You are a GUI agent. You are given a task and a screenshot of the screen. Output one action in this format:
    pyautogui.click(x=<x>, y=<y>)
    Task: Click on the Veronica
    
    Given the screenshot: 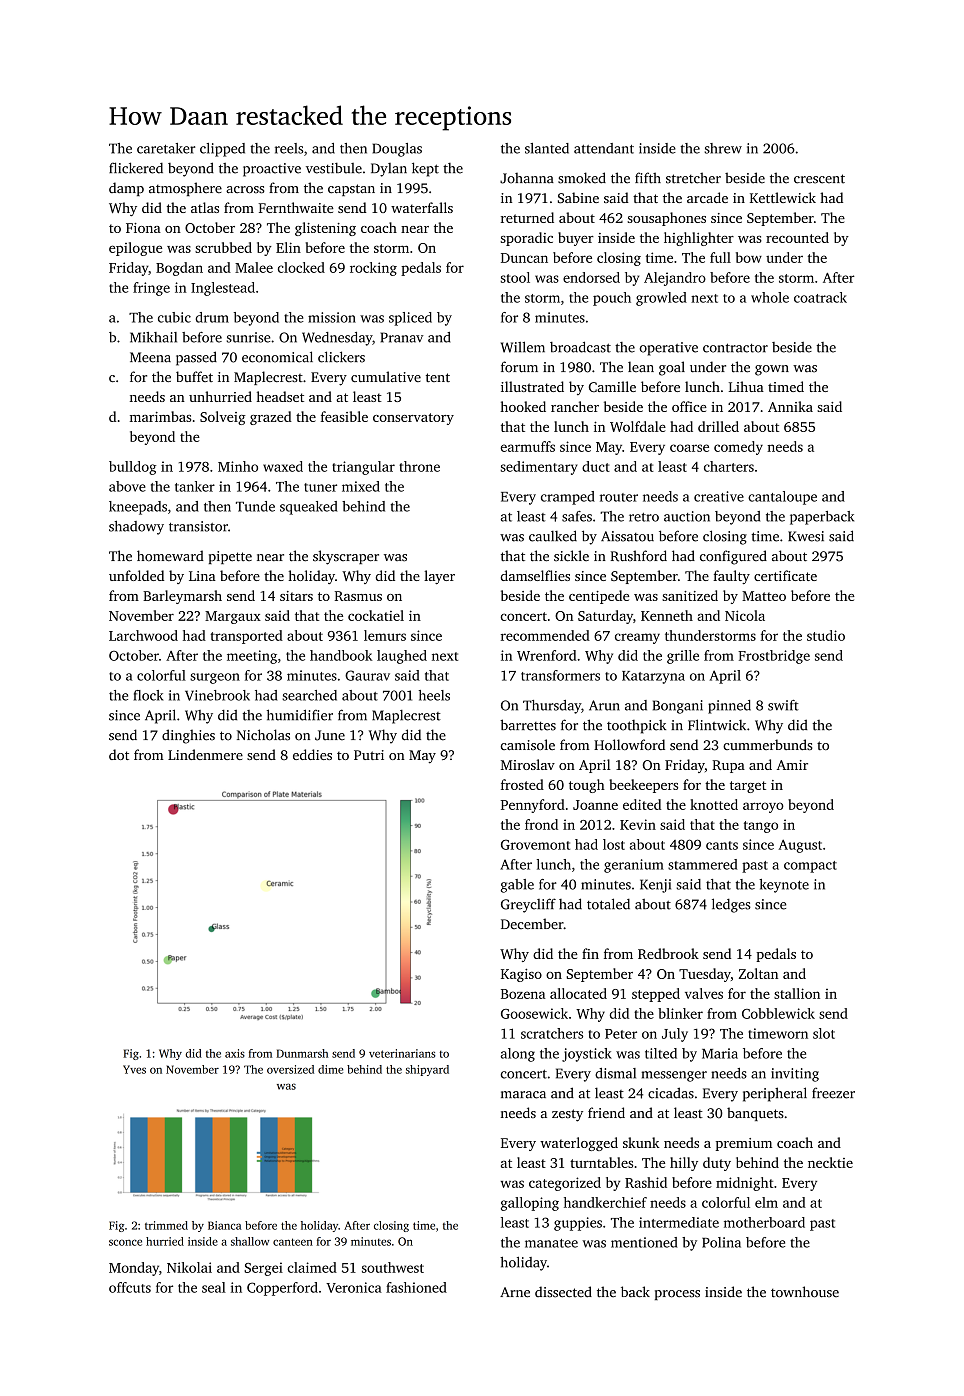 What is the action you would take?
    pyautogui.click(x=354, y=1287)
